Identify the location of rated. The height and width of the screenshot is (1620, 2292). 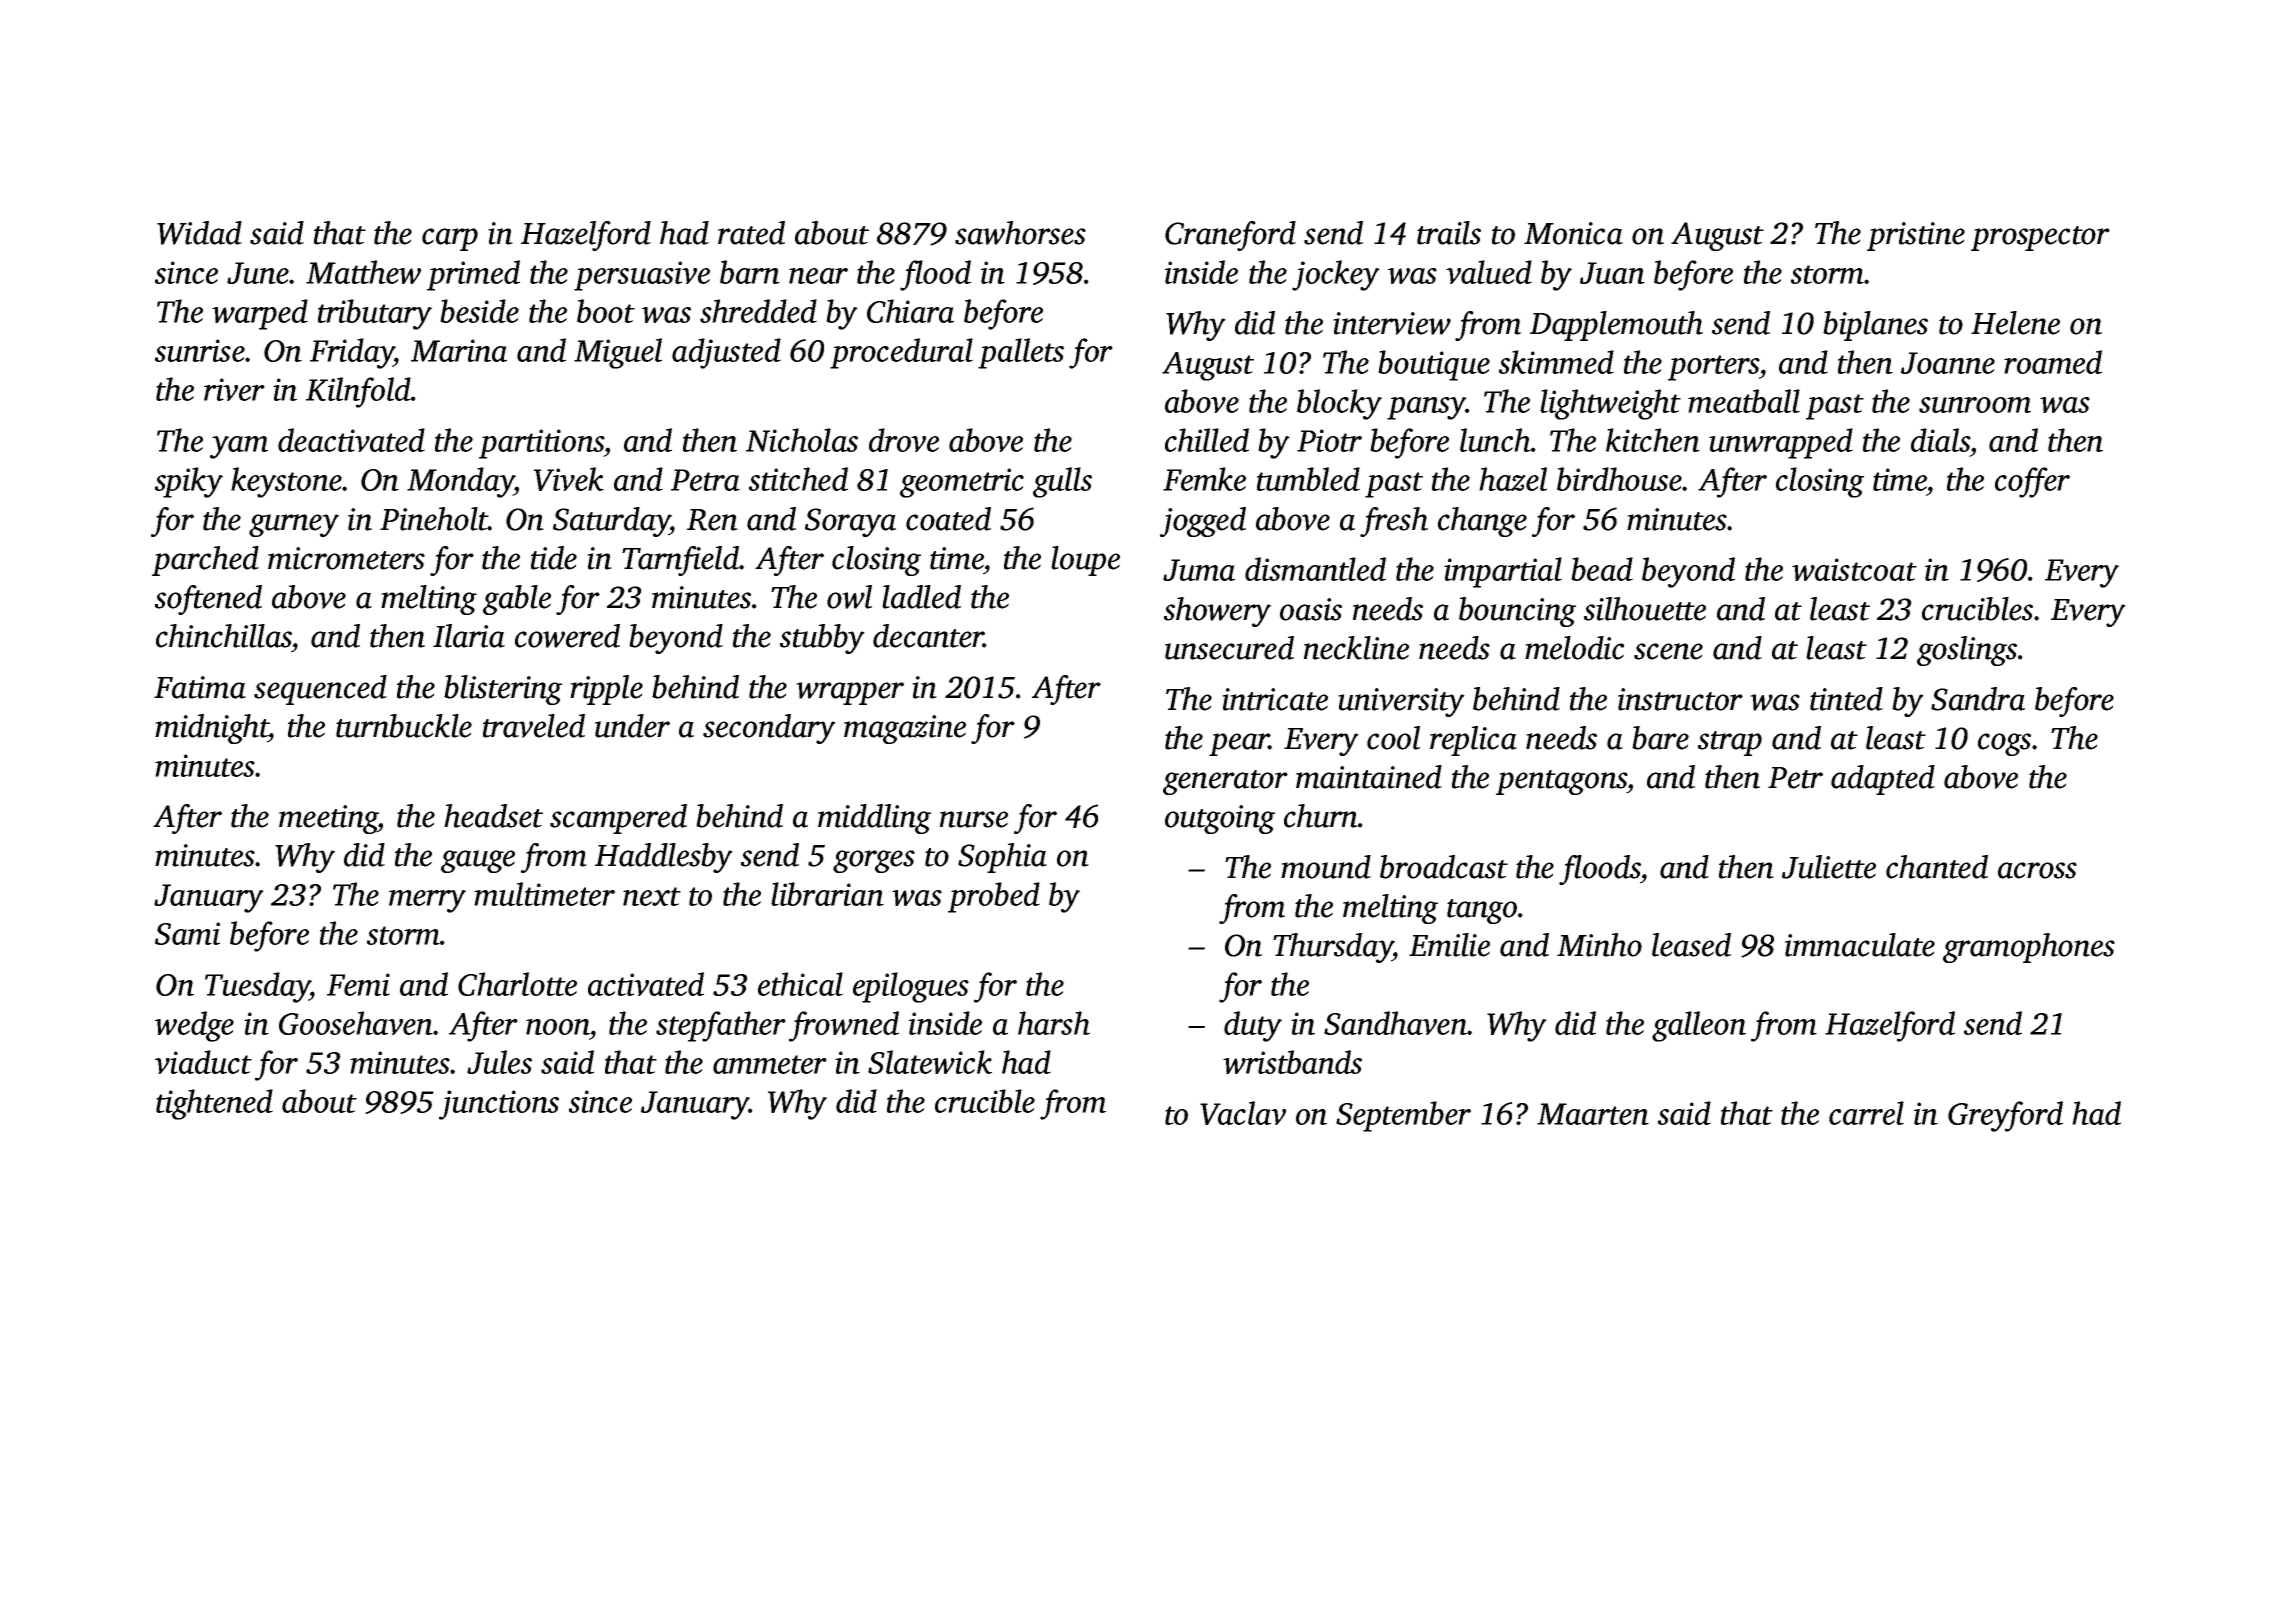
(751, 233).
